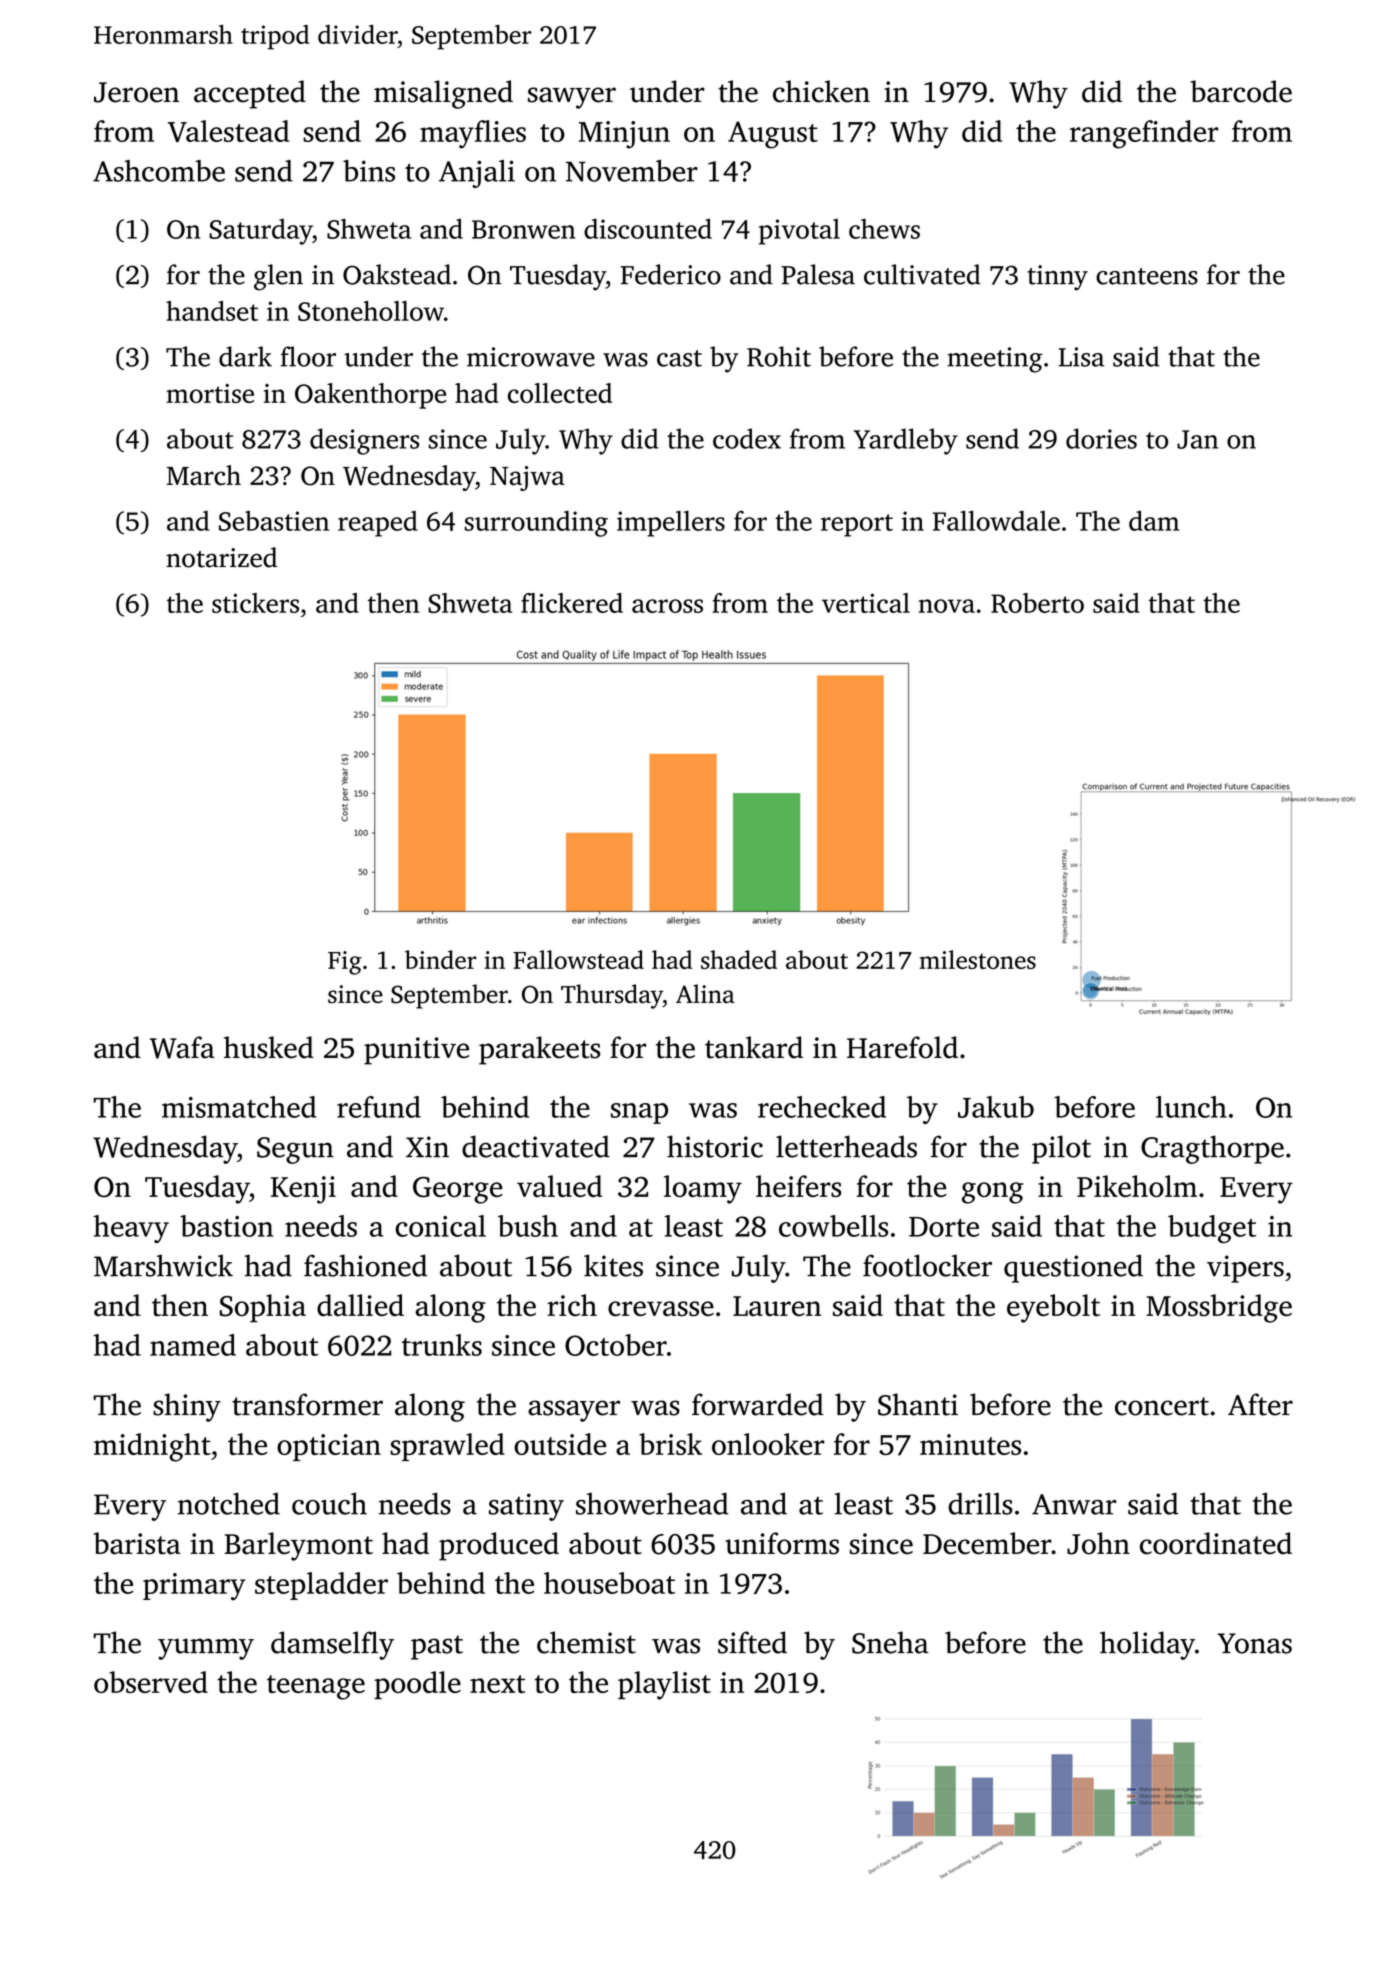 The image size is (1386, 1969). What do you see at coordinates (239, 1107) in the screenshot?
I see `mismatched` at bounding box center [239, 1107].
